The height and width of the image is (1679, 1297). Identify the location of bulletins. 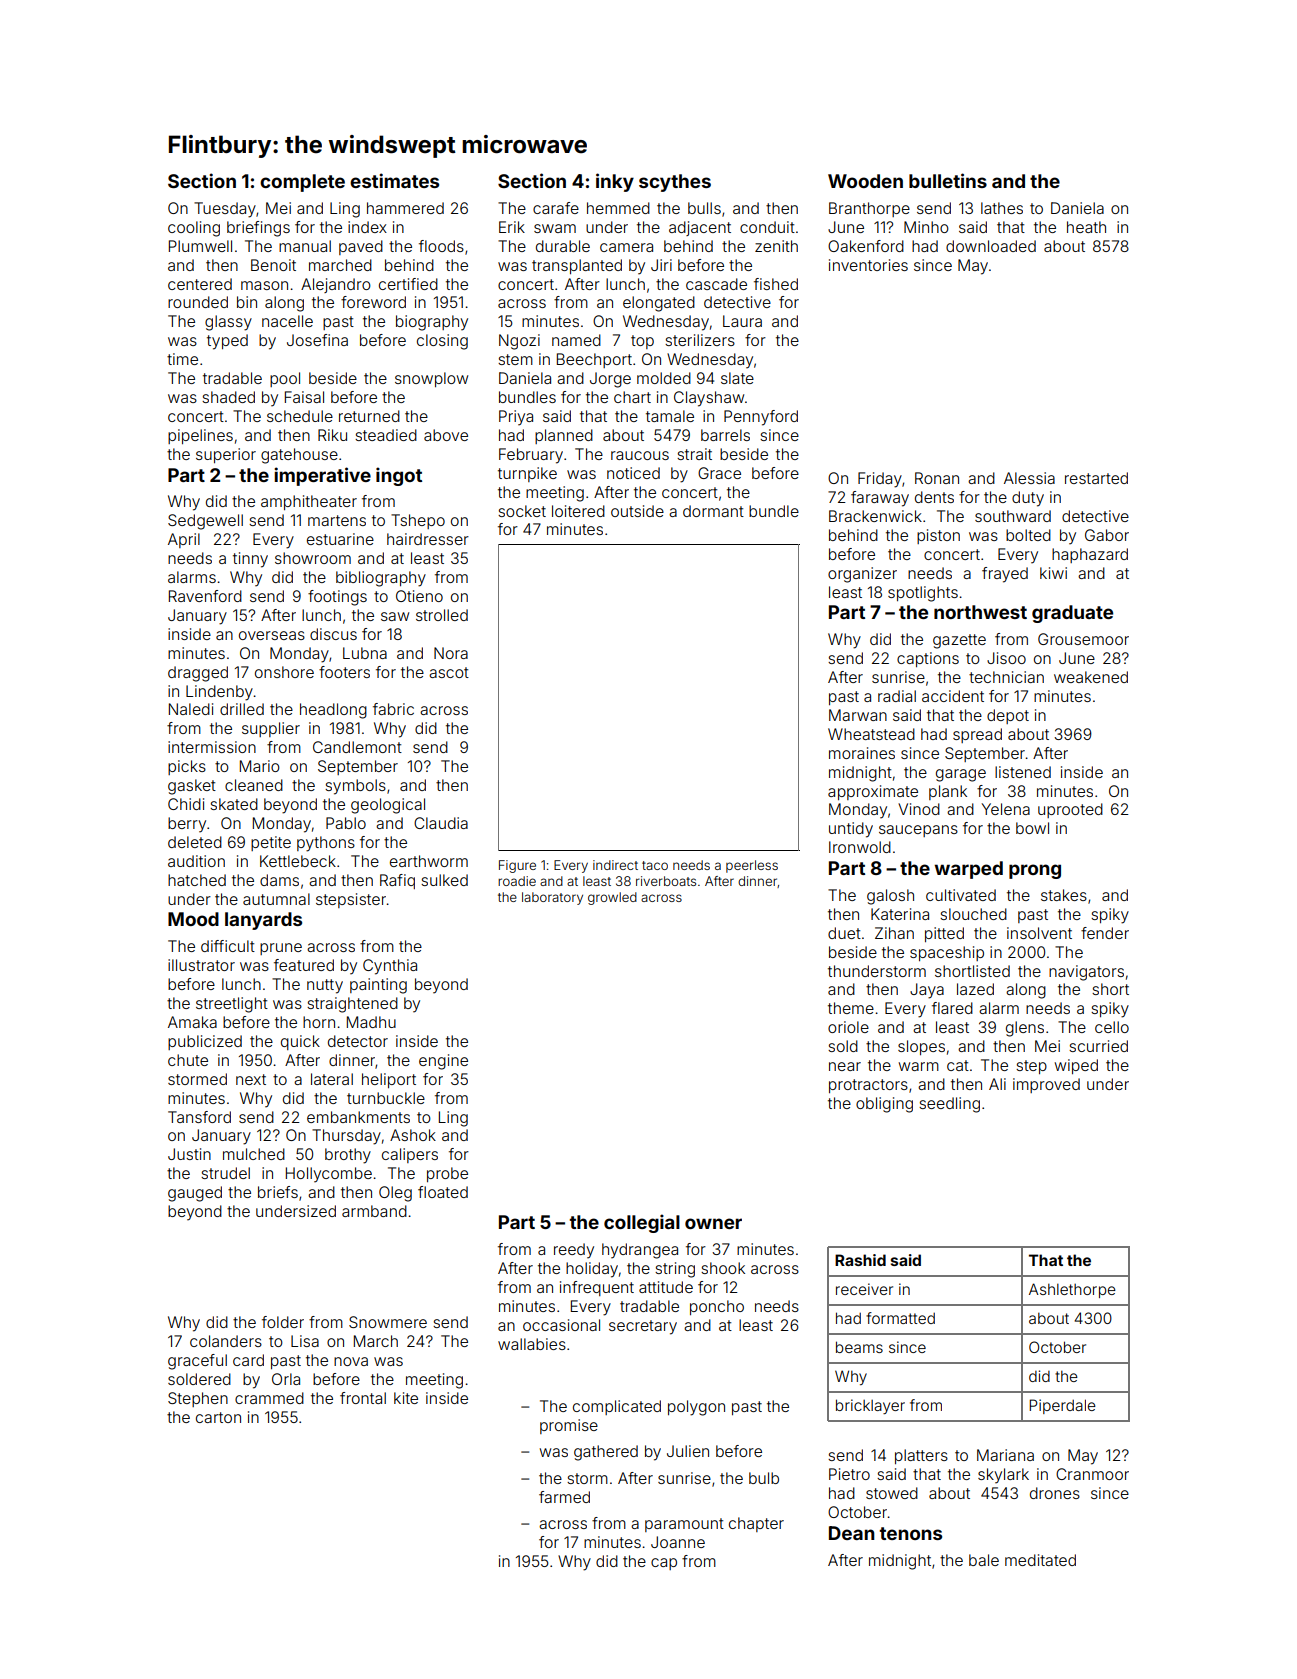
(948, 180).
